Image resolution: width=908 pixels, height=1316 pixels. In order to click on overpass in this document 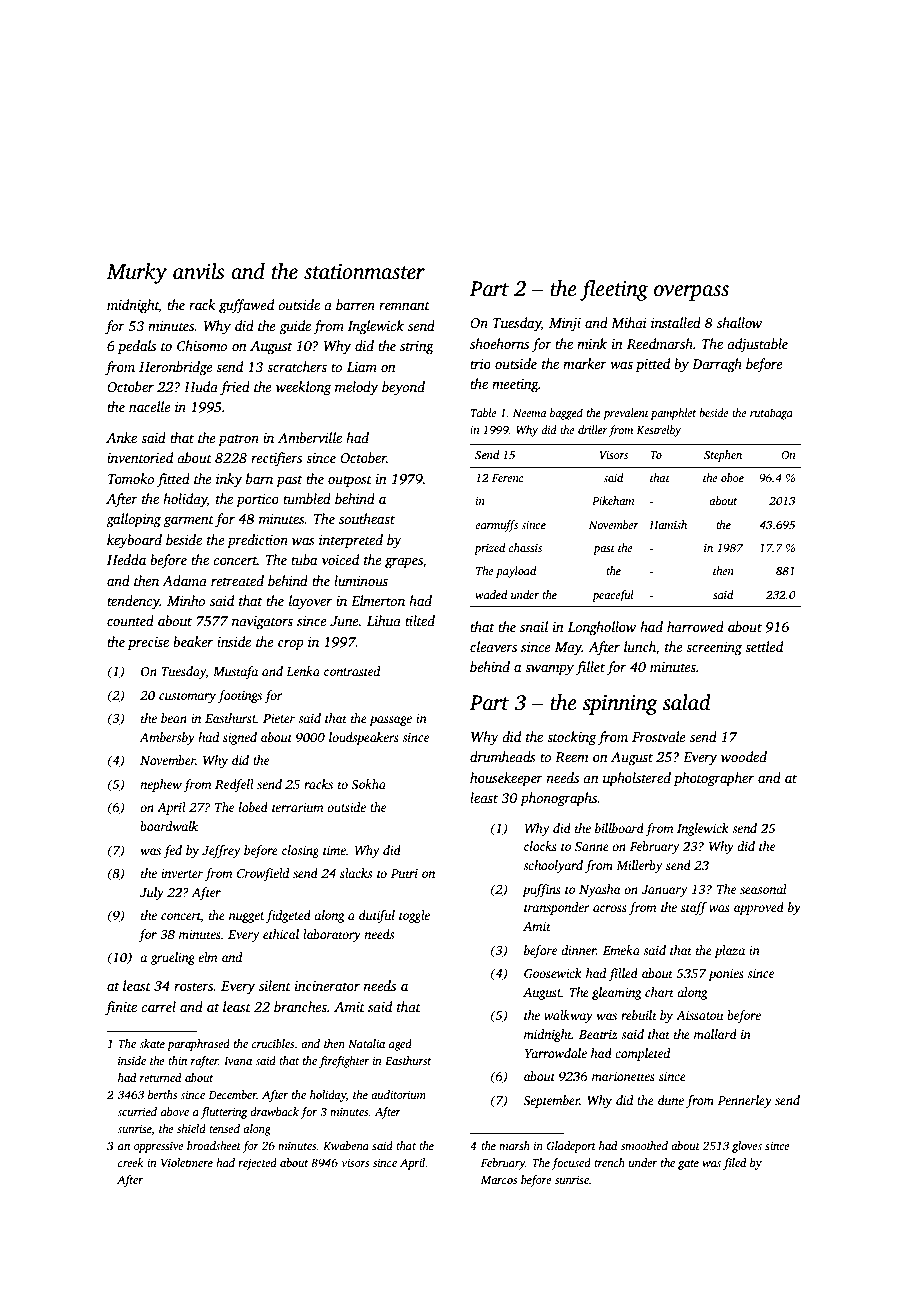, I will do `click(691, 293)`.
